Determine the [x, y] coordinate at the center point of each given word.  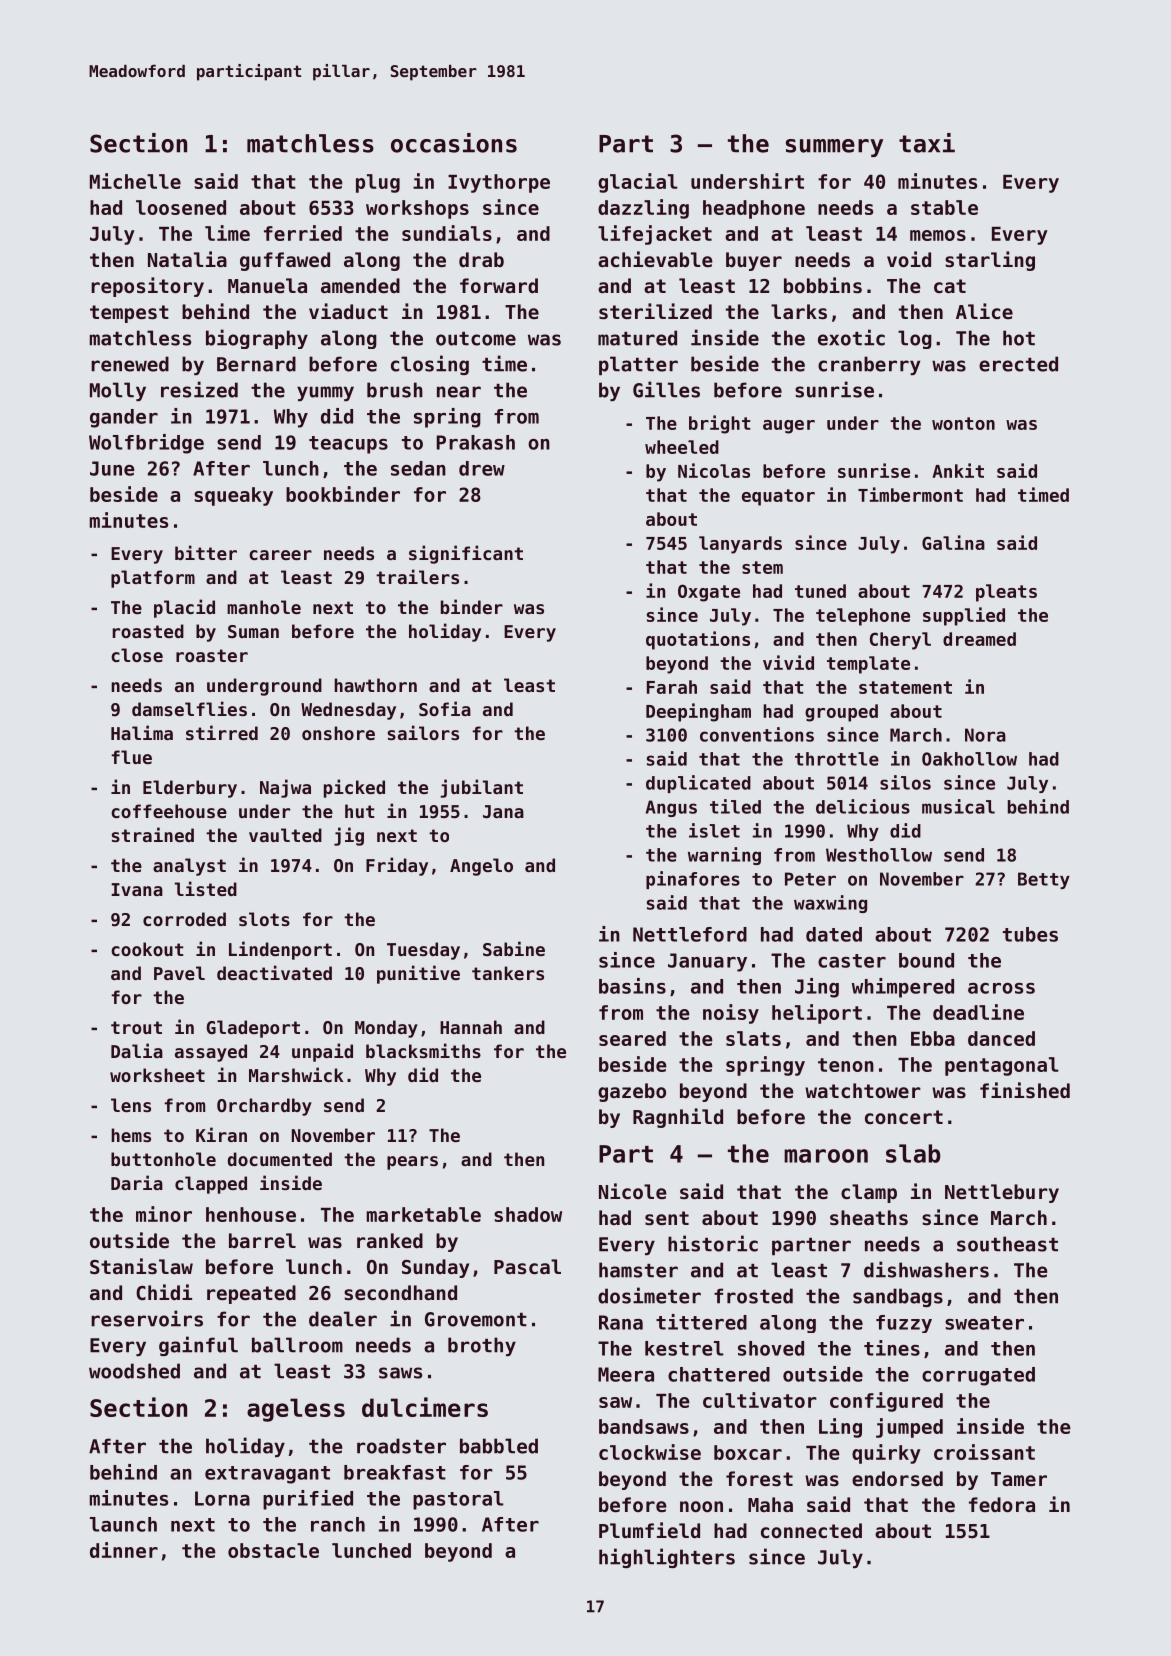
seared [632, 1038]
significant [466, 554]
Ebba [933, 1038]
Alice [984, 311]
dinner [124, 1550]
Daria [137, 1182]
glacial [638, 183]
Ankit [958, 470]
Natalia [187, 259]
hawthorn [375, 685]
